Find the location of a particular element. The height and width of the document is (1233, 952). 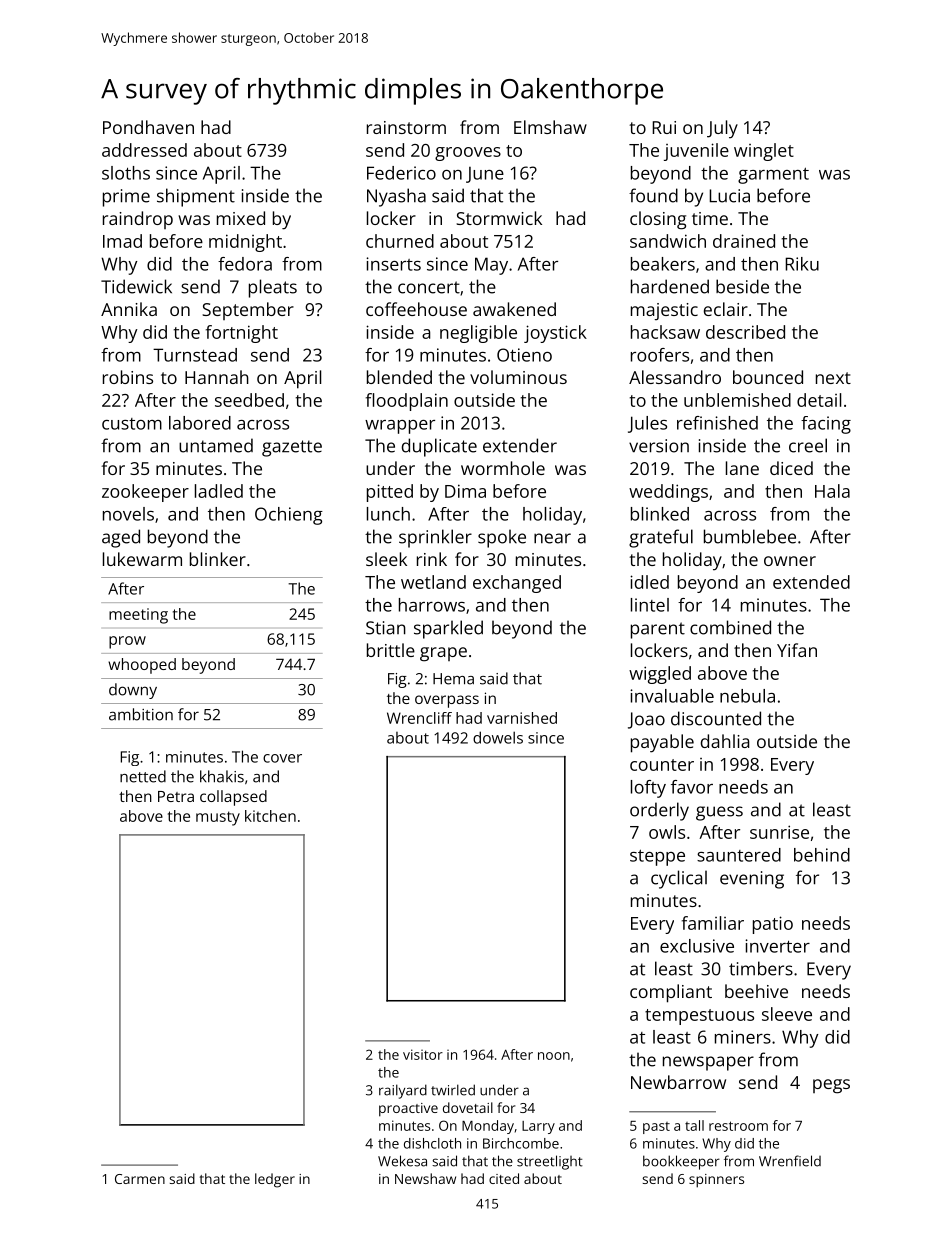

Rui is located at coordinates (664, 127).
